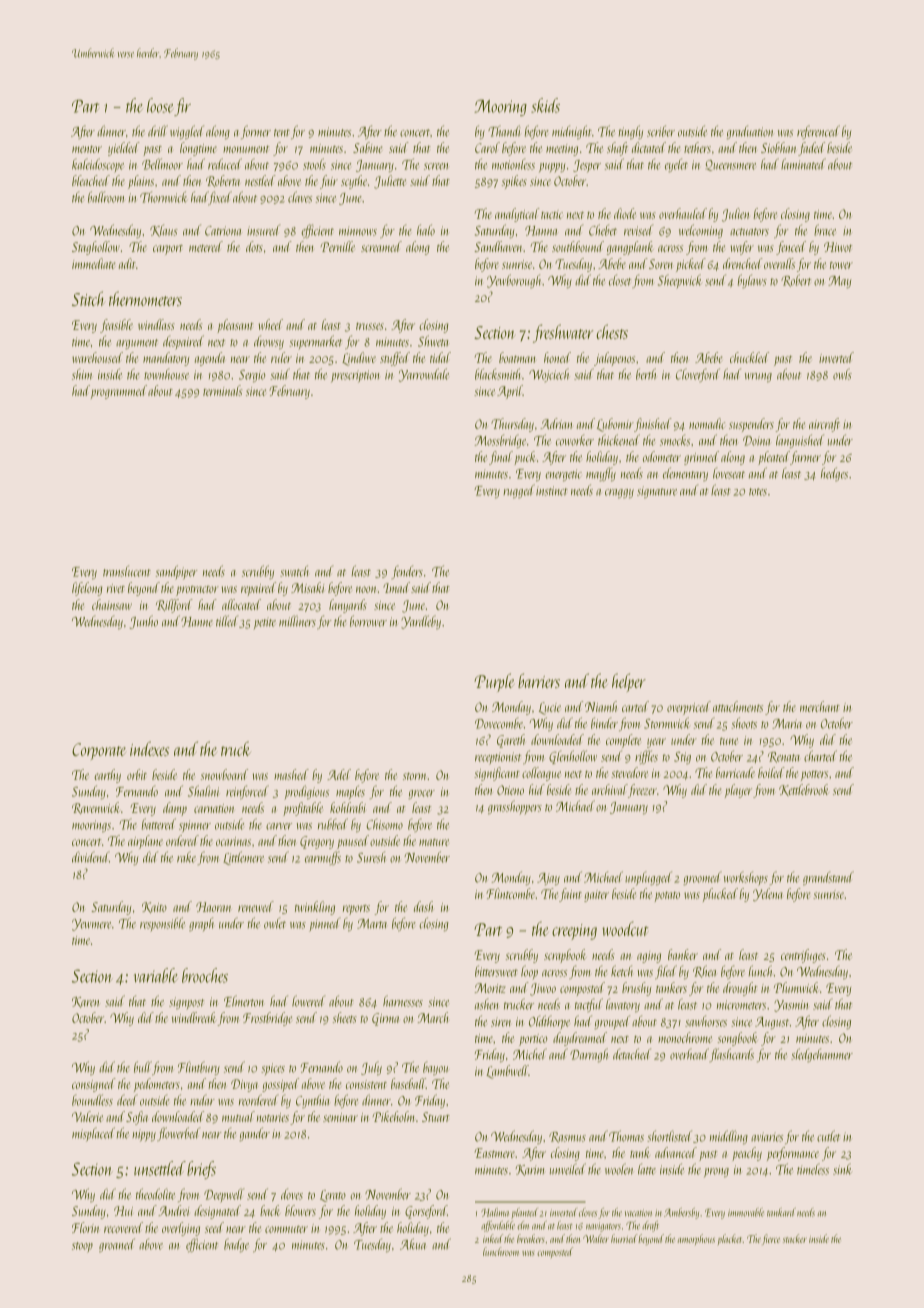 The image size is (924, 1308). Describe the element at coordinates (86, 1002) in the document. I see `Karen` at that location.
